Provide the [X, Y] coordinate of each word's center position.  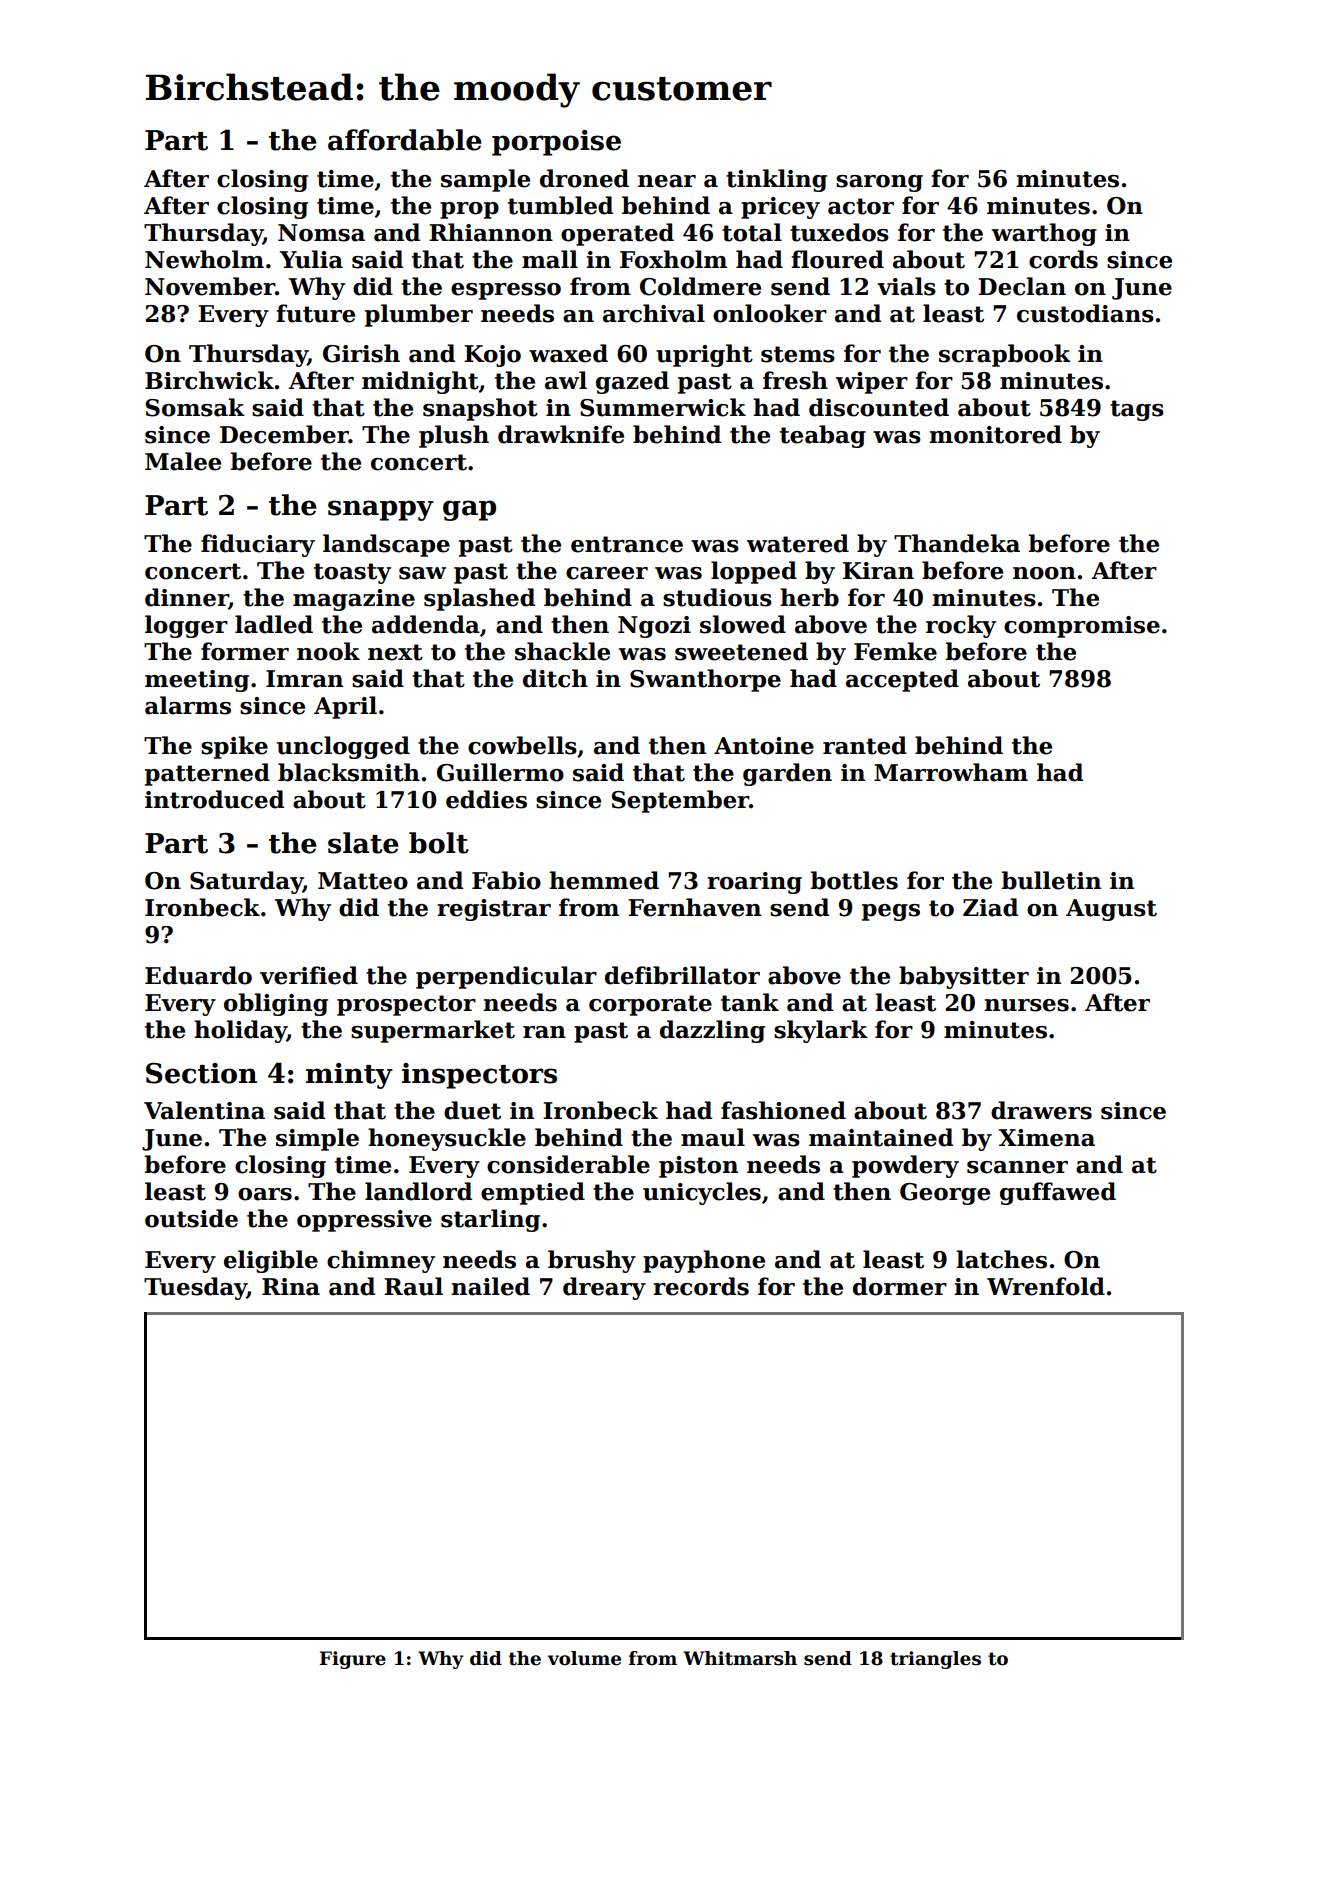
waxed [568, 353]
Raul [413, 1286]
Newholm [204, 259]
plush [454, 436]
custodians [1085, 313]
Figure [353, 1660]
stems [798, 354]
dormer [900, 1286]
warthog [1044, 234]
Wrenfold [1046, 1286]
